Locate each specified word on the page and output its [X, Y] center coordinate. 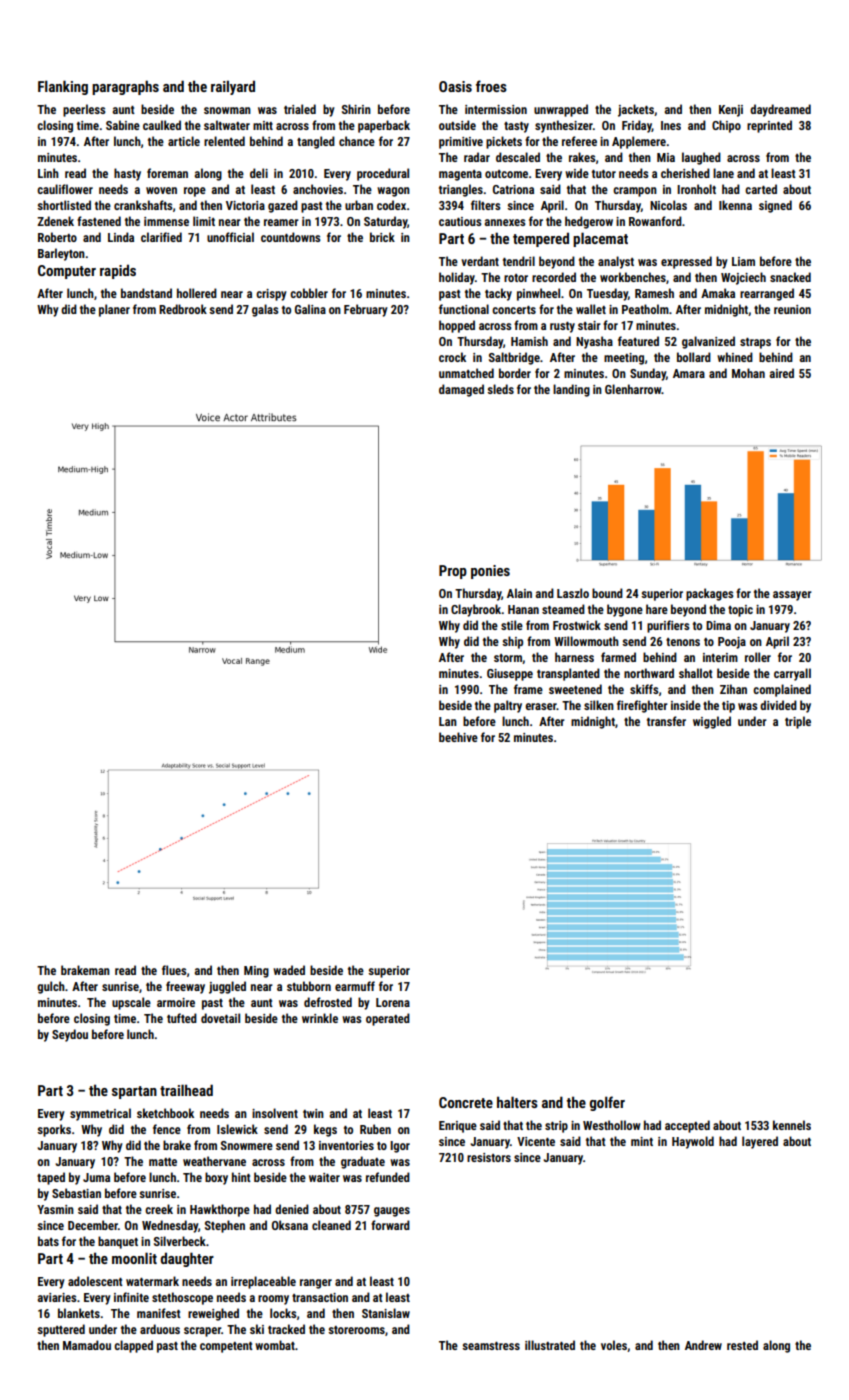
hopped [457, 326]
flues [174, 970]
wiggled [712, 722]
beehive [458, 737]
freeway [185, 987]
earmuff [355, 986]
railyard [233, 87]
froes [491, 86]
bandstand [146, 293]
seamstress [491, 1346]
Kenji [731, 111]
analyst [616, 262]
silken [599, 705]
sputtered [61, 1330]
